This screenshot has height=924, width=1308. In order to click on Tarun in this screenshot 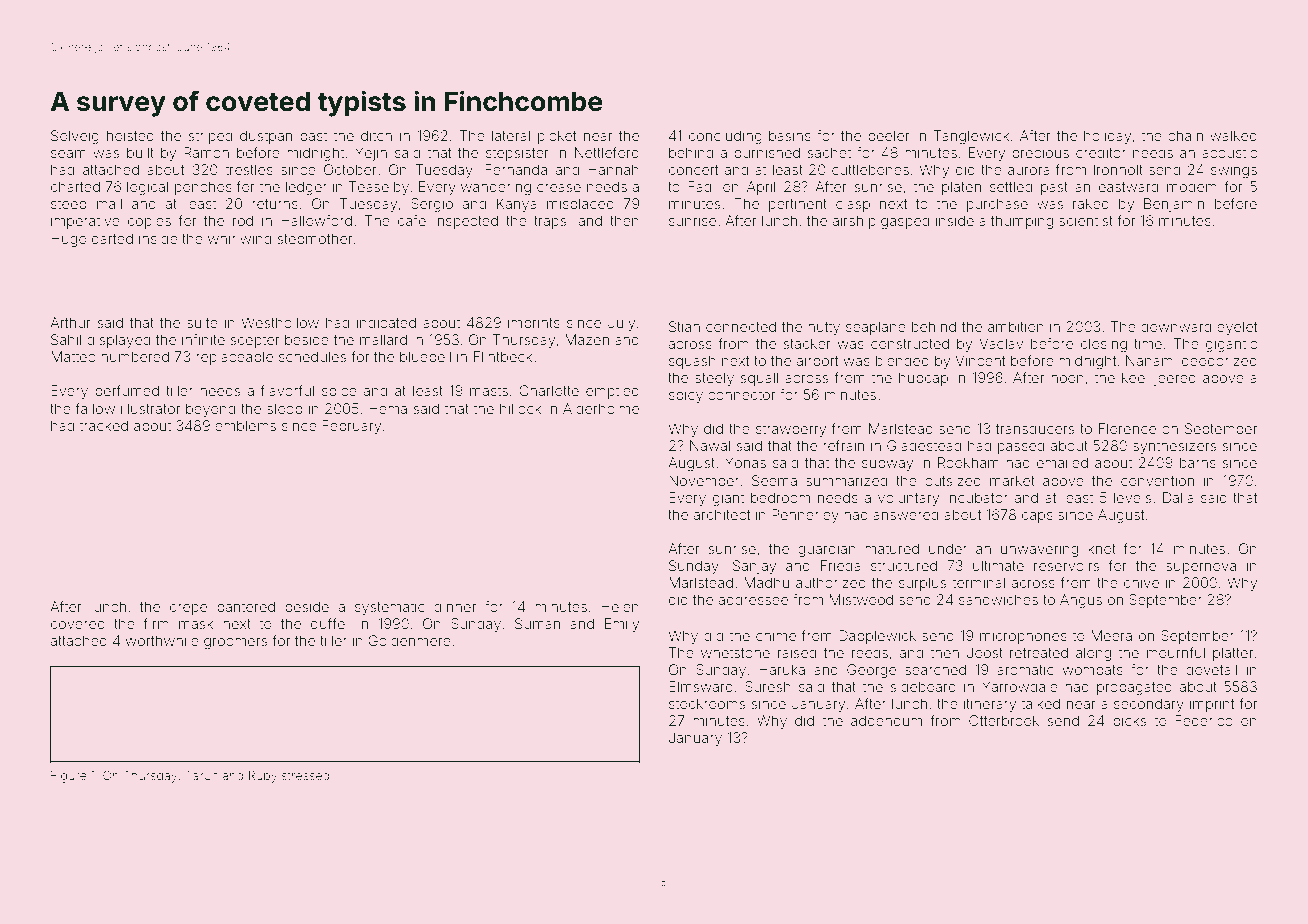, I will do `click(202, 775)`.
